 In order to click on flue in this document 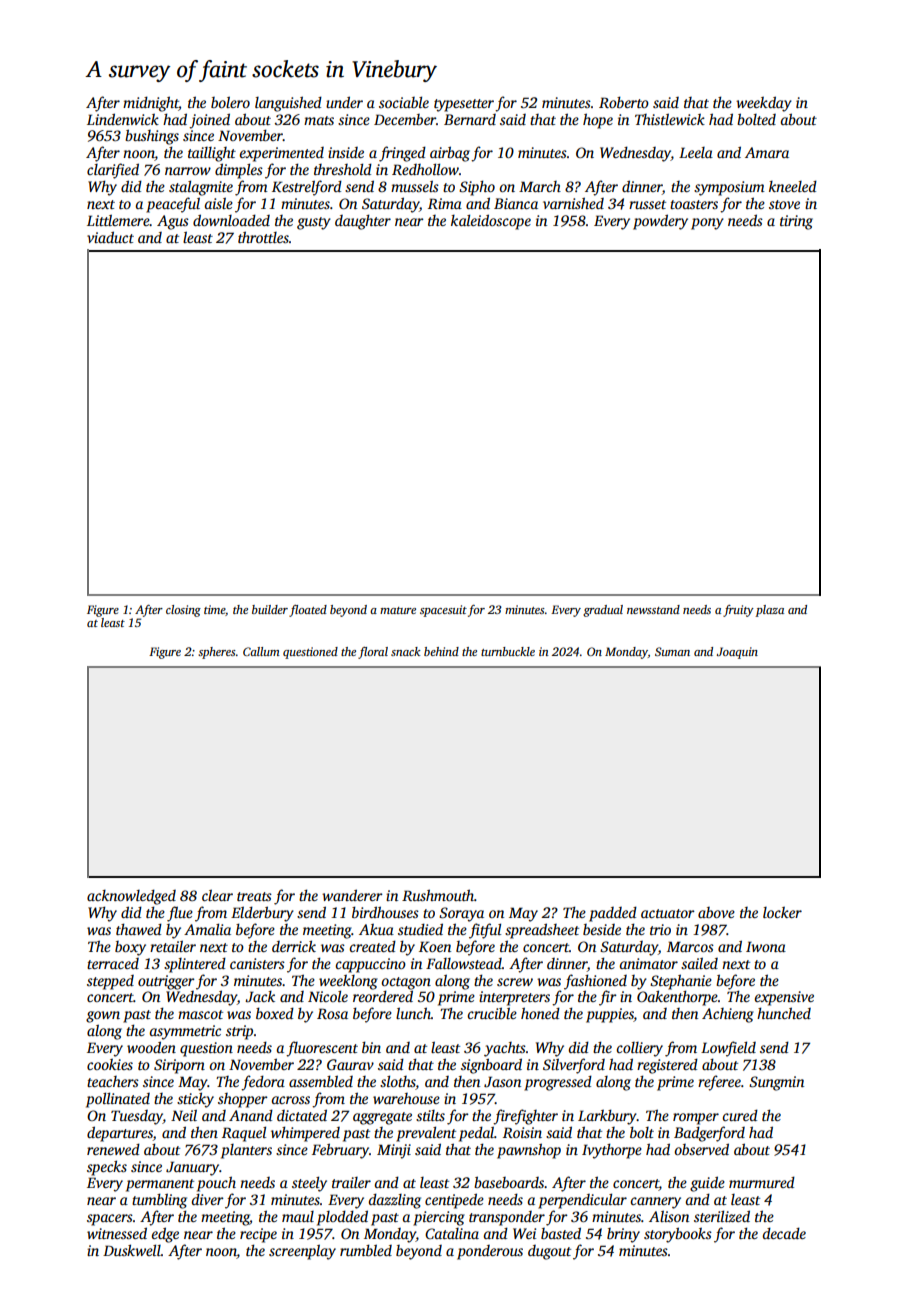, I will do `click(180, 914)`.
